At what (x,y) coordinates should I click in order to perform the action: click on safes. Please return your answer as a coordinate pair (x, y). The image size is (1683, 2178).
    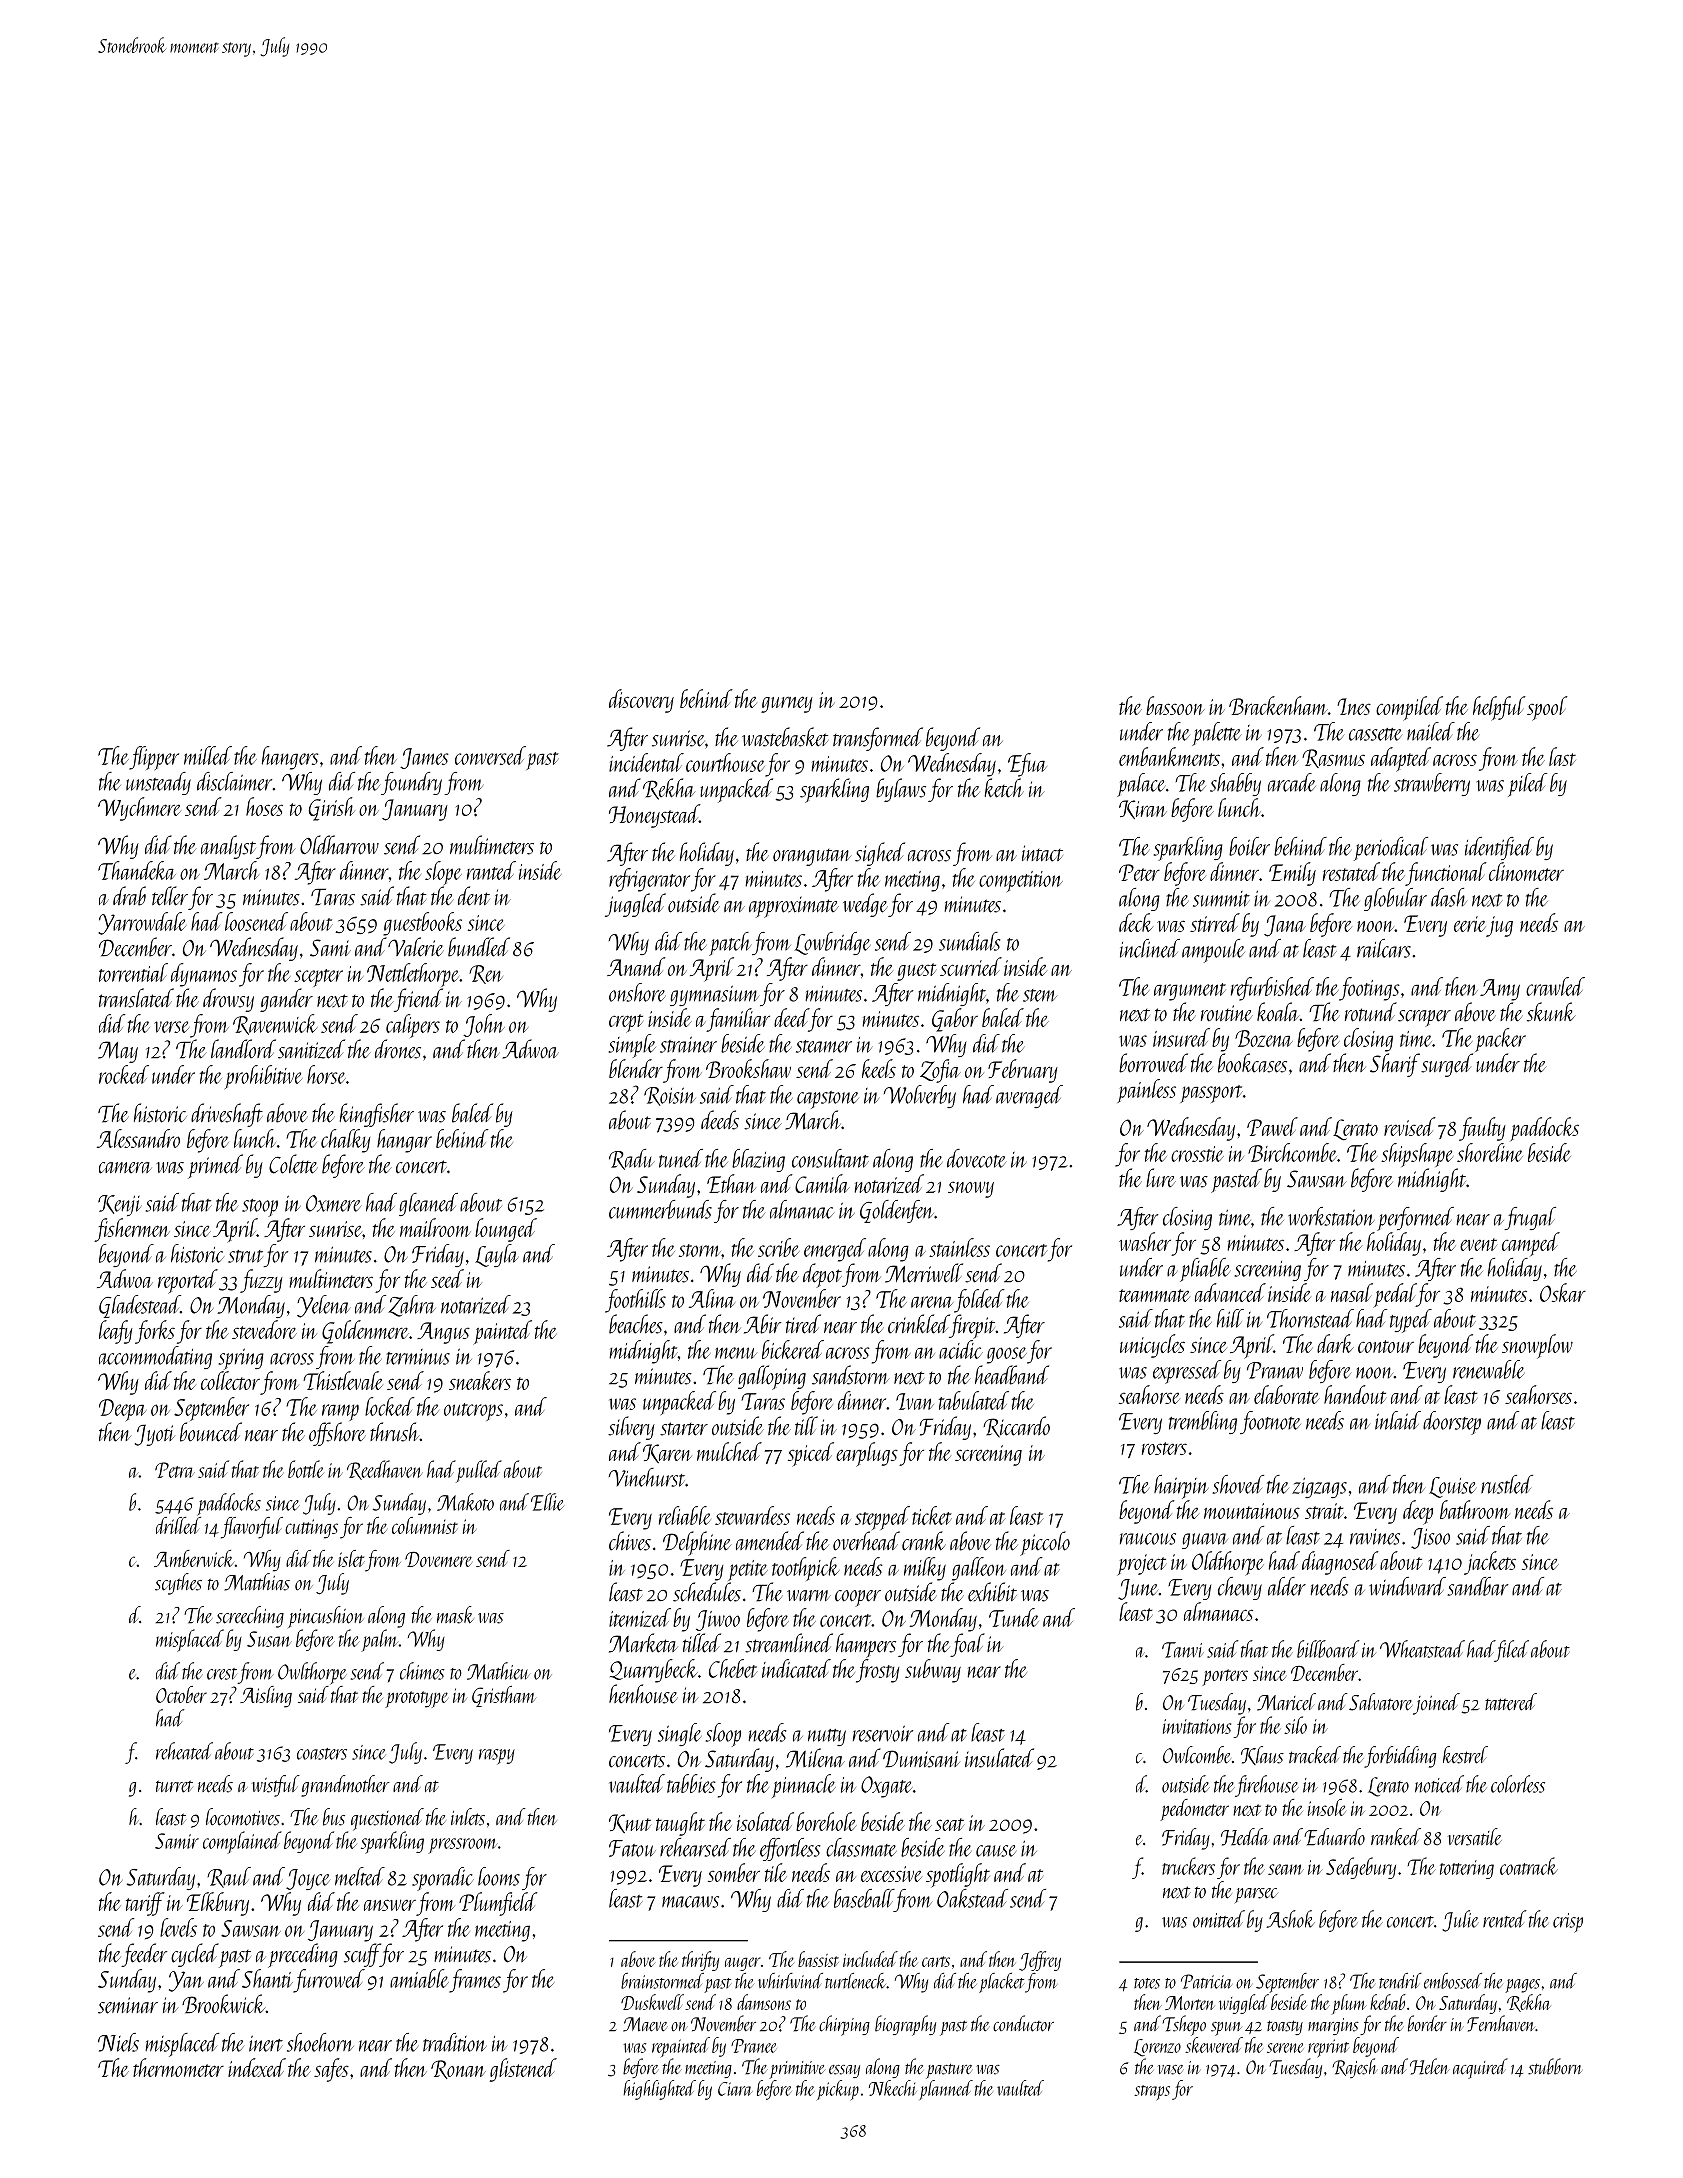
    Looking at the image, I should click on (331, 2070).
